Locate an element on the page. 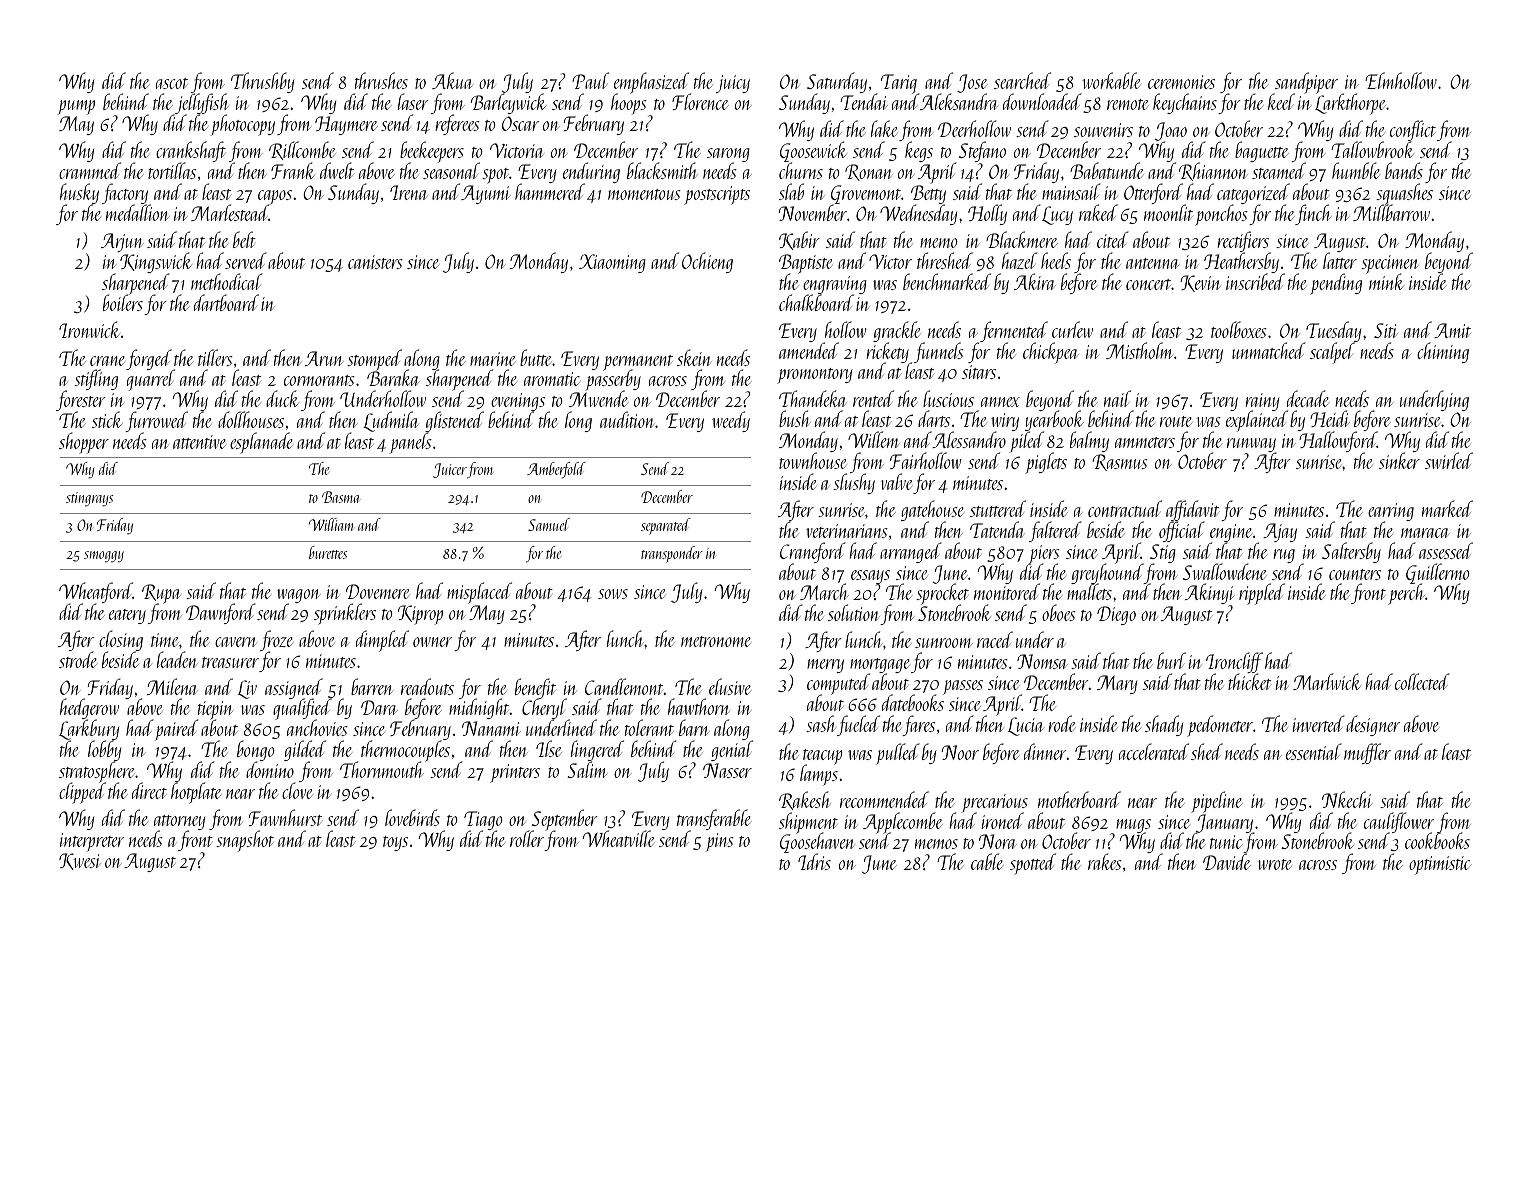  rented is located at coordinates (873, 398).
